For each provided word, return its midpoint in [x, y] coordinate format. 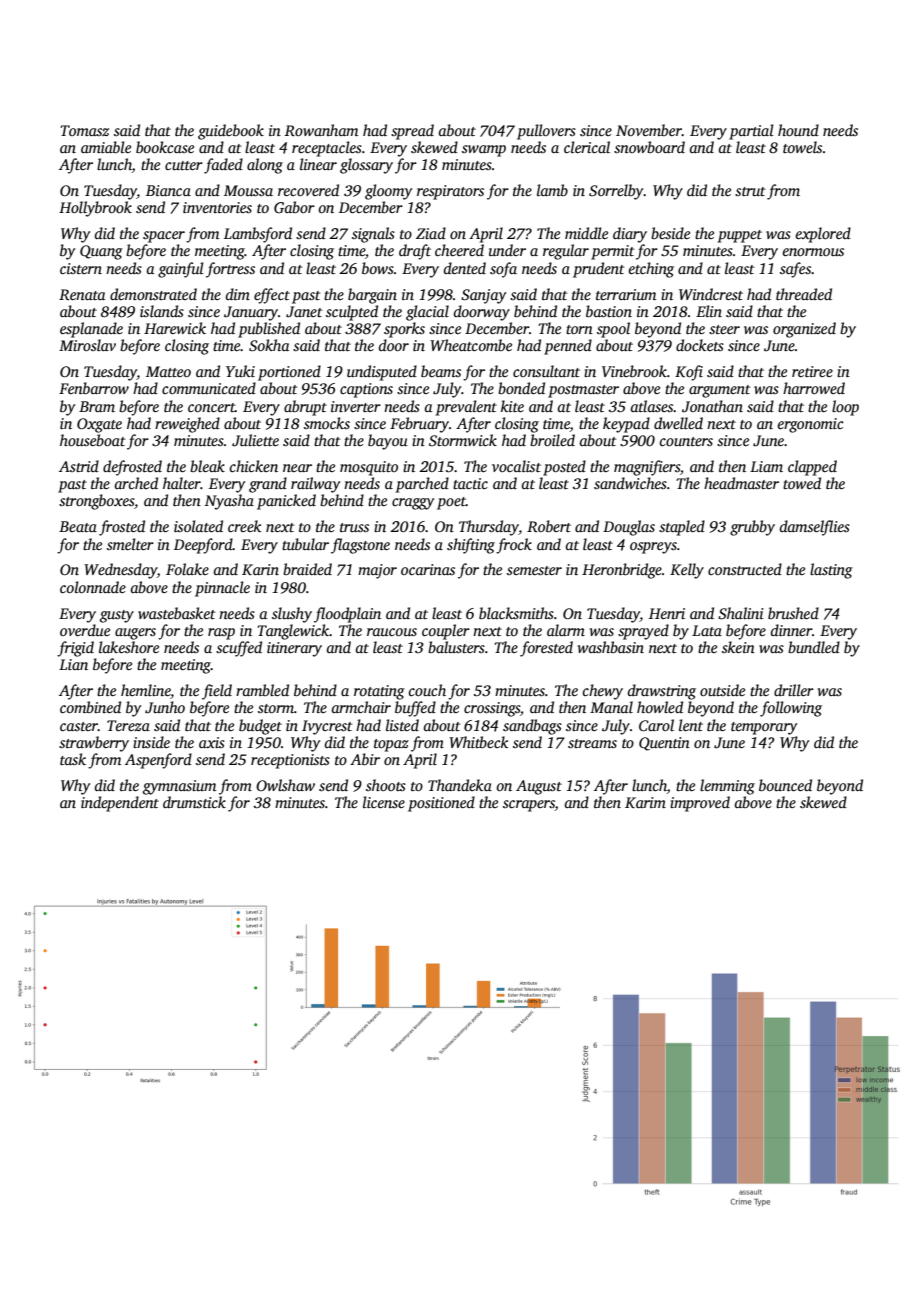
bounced [785, 785]
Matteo [168, 371]
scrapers [529, 806]
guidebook [231, 132]
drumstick [194, 802]
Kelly [687, 571]
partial [751, 132]
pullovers [546, 132]
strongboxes [96, 502]
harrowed [814, 388]
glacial [427, 313]
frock [514, 546]
